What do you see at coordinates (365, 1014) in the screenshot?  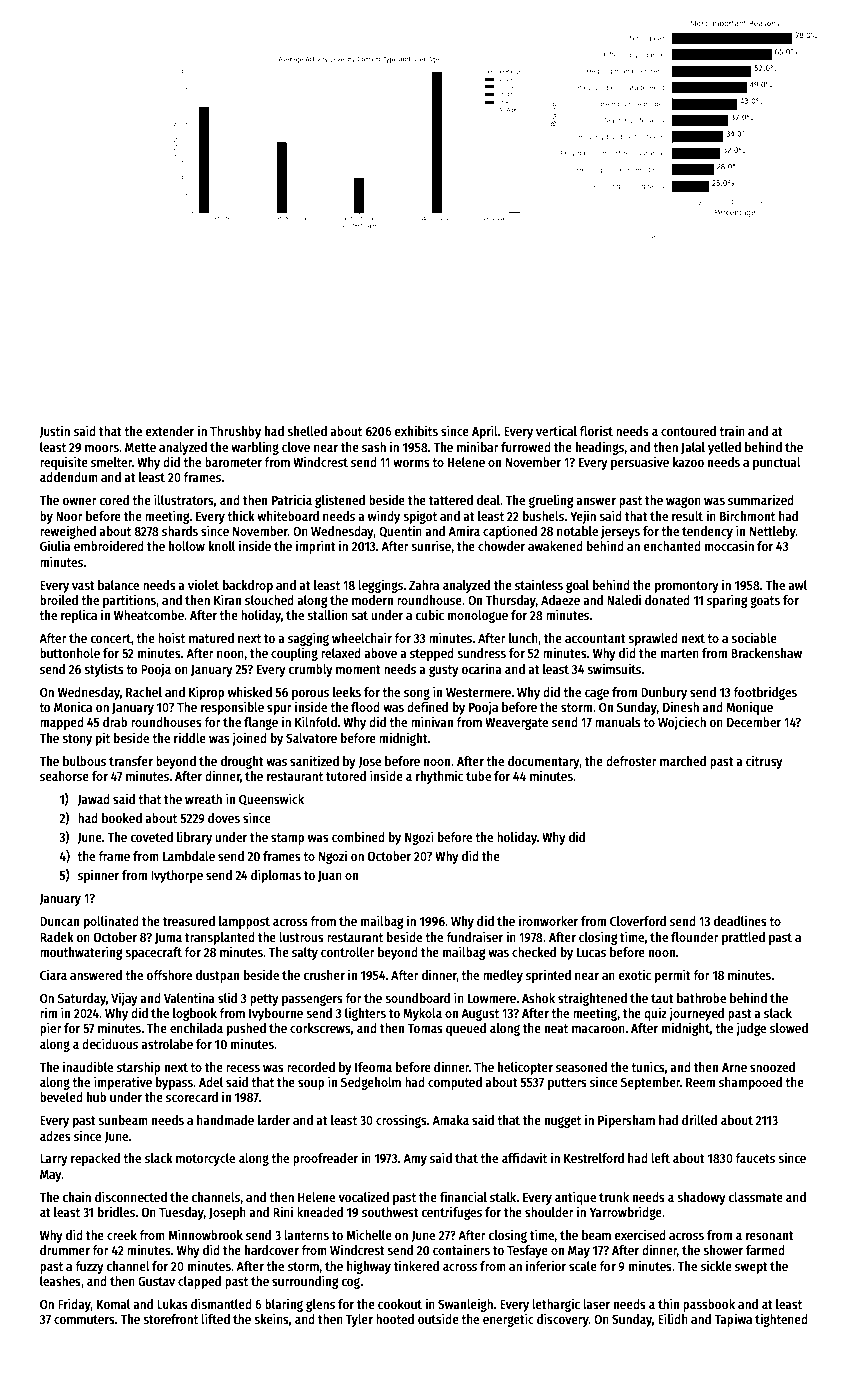 I see `lighters` at bounding box center [365, 1014].
